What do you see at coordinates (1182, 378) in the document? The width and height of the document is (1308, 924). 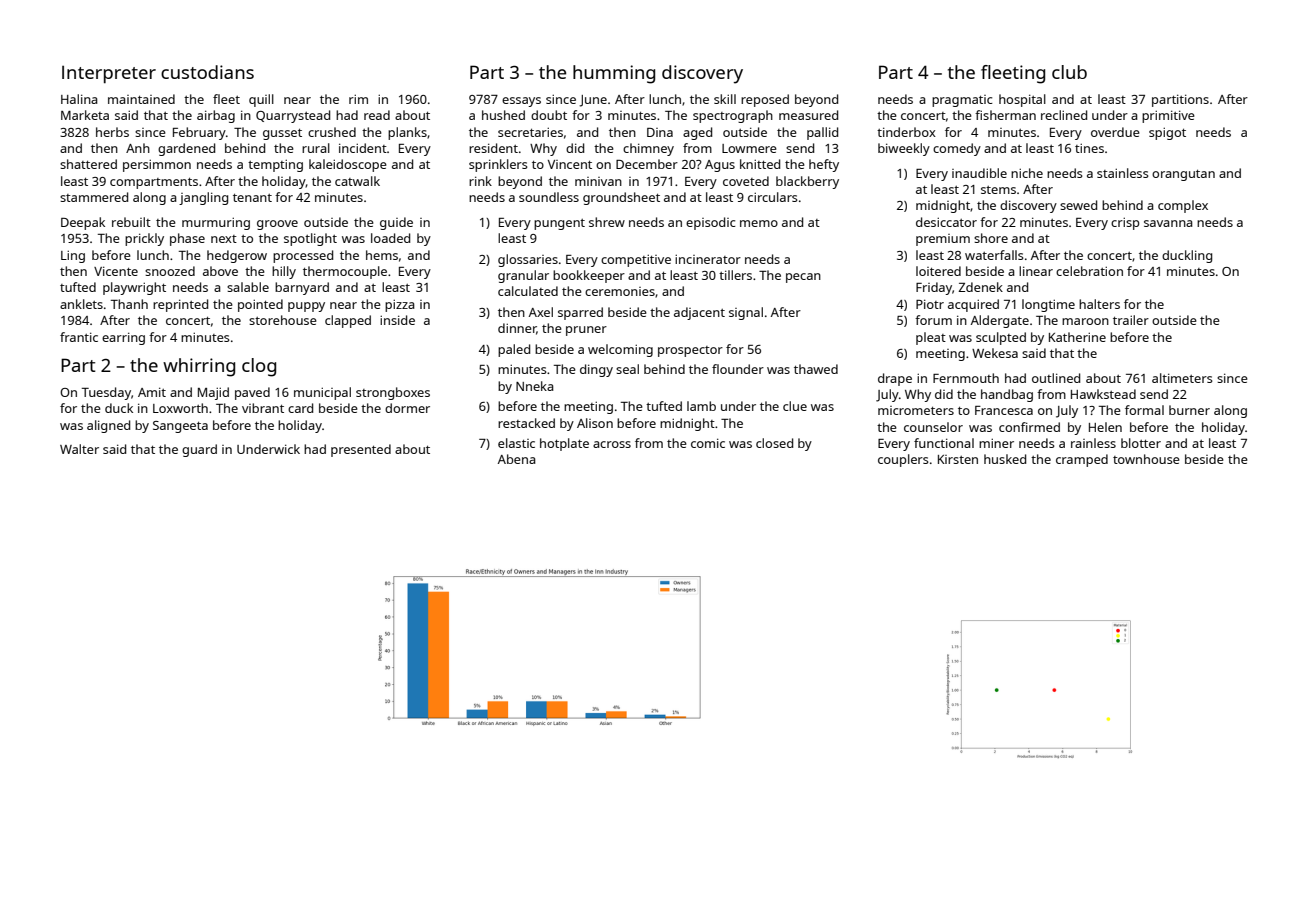 I see `altimeters` at bounding box center [1182, 378].
